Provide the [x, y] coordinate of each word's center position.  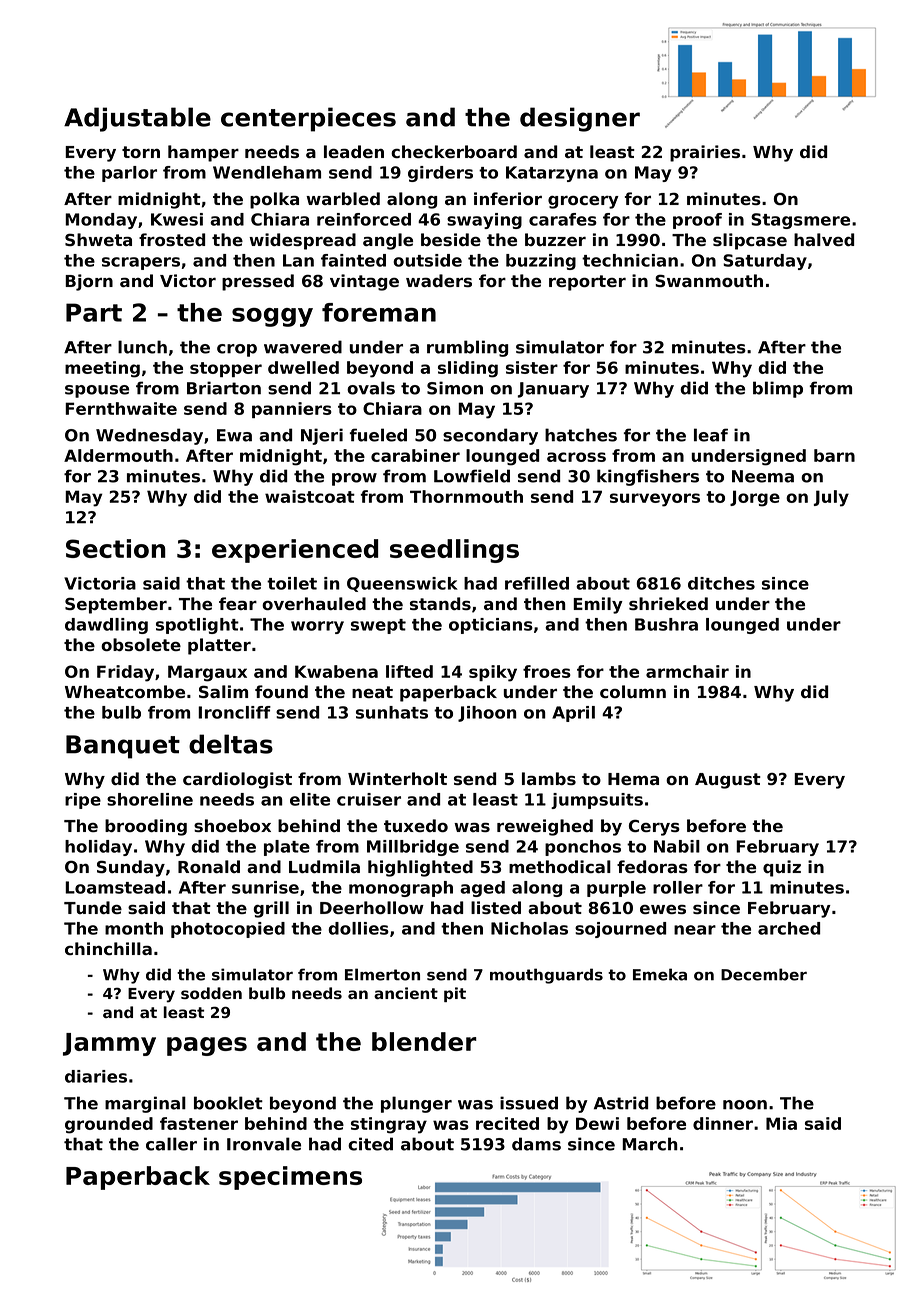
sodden [211, 993]
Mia [781, 1123]
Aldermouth [118, 455]
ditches [721, 583]
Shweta [98, 239]
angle [388, 241]
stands [440, 603]
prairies [705, 153]
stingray [389, 1125]
